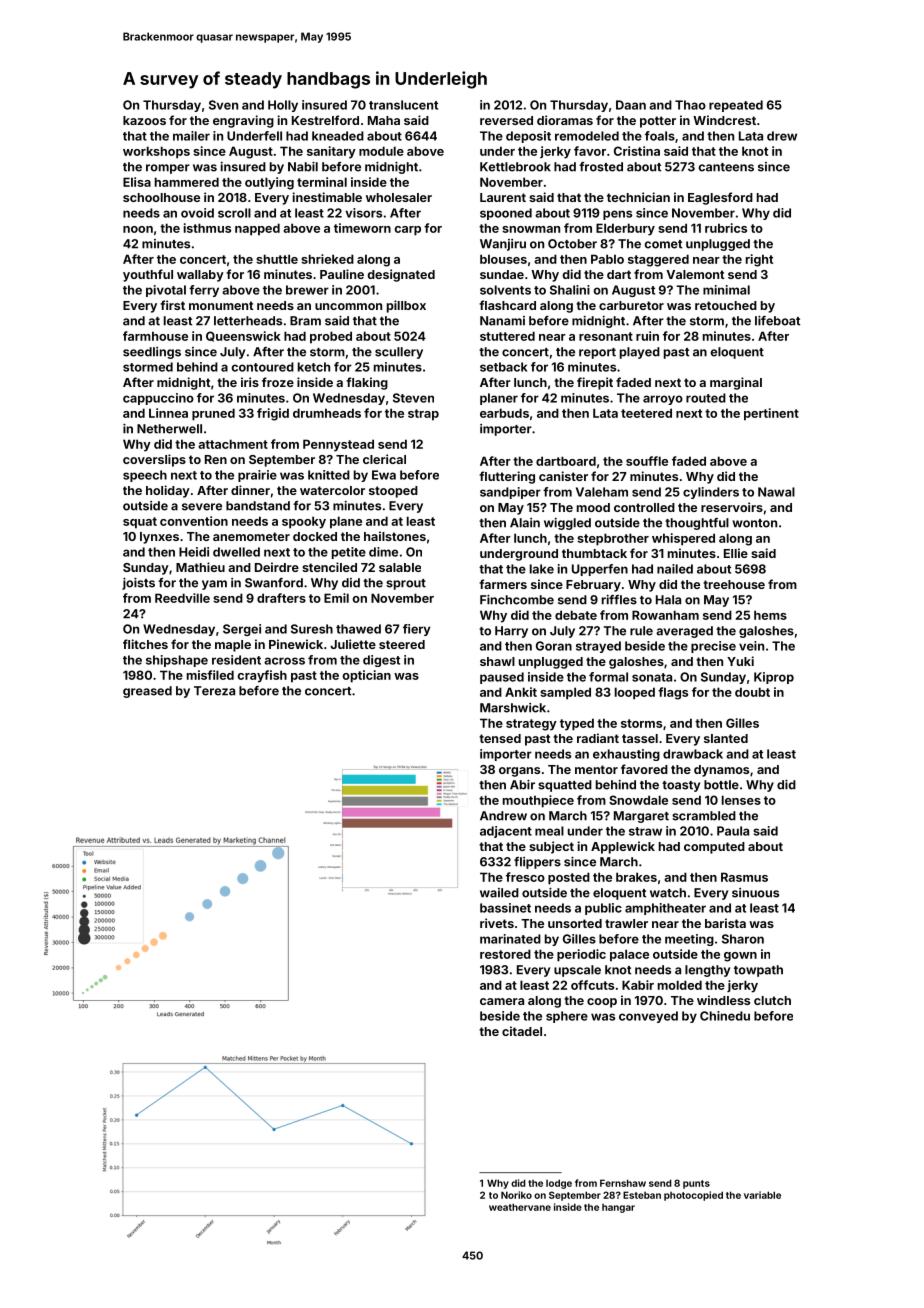  What do you see at coordinates (506, 120) in the screenshot?
I see `reversed` at bounding box center [506, 120].
